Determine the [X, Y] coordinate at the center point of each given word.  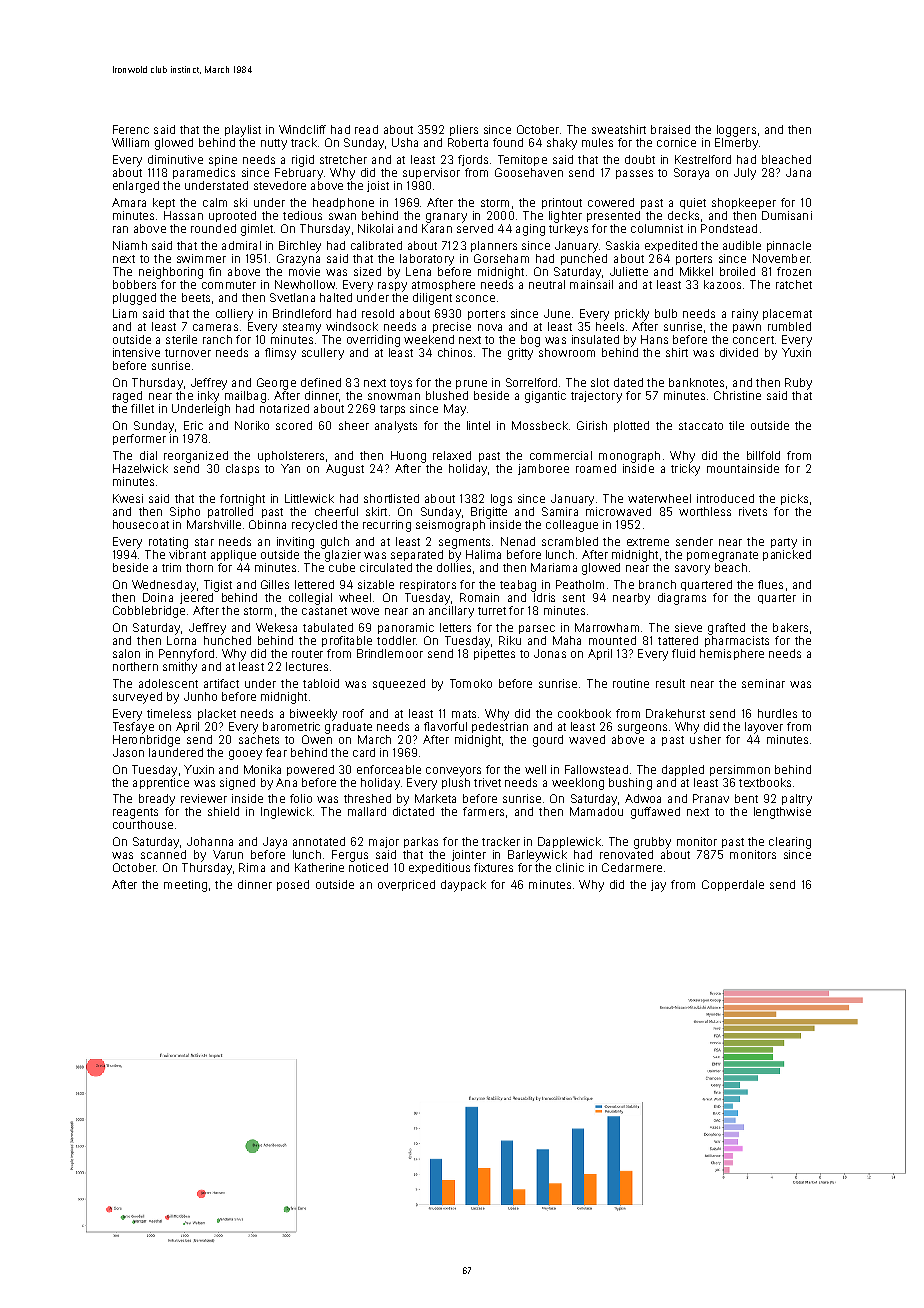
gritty [520, 354]
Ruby [798, 384]
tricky [685, 470]
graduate [348, 728]
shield [223, 811]
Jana [798, 172]
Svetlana [292, 297]
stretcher [343, 159]
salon [126, 653]
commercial [561, 455]
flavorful [445, 726]
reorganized [196, 457]
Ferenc [131, 129]
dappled [683, 770]
